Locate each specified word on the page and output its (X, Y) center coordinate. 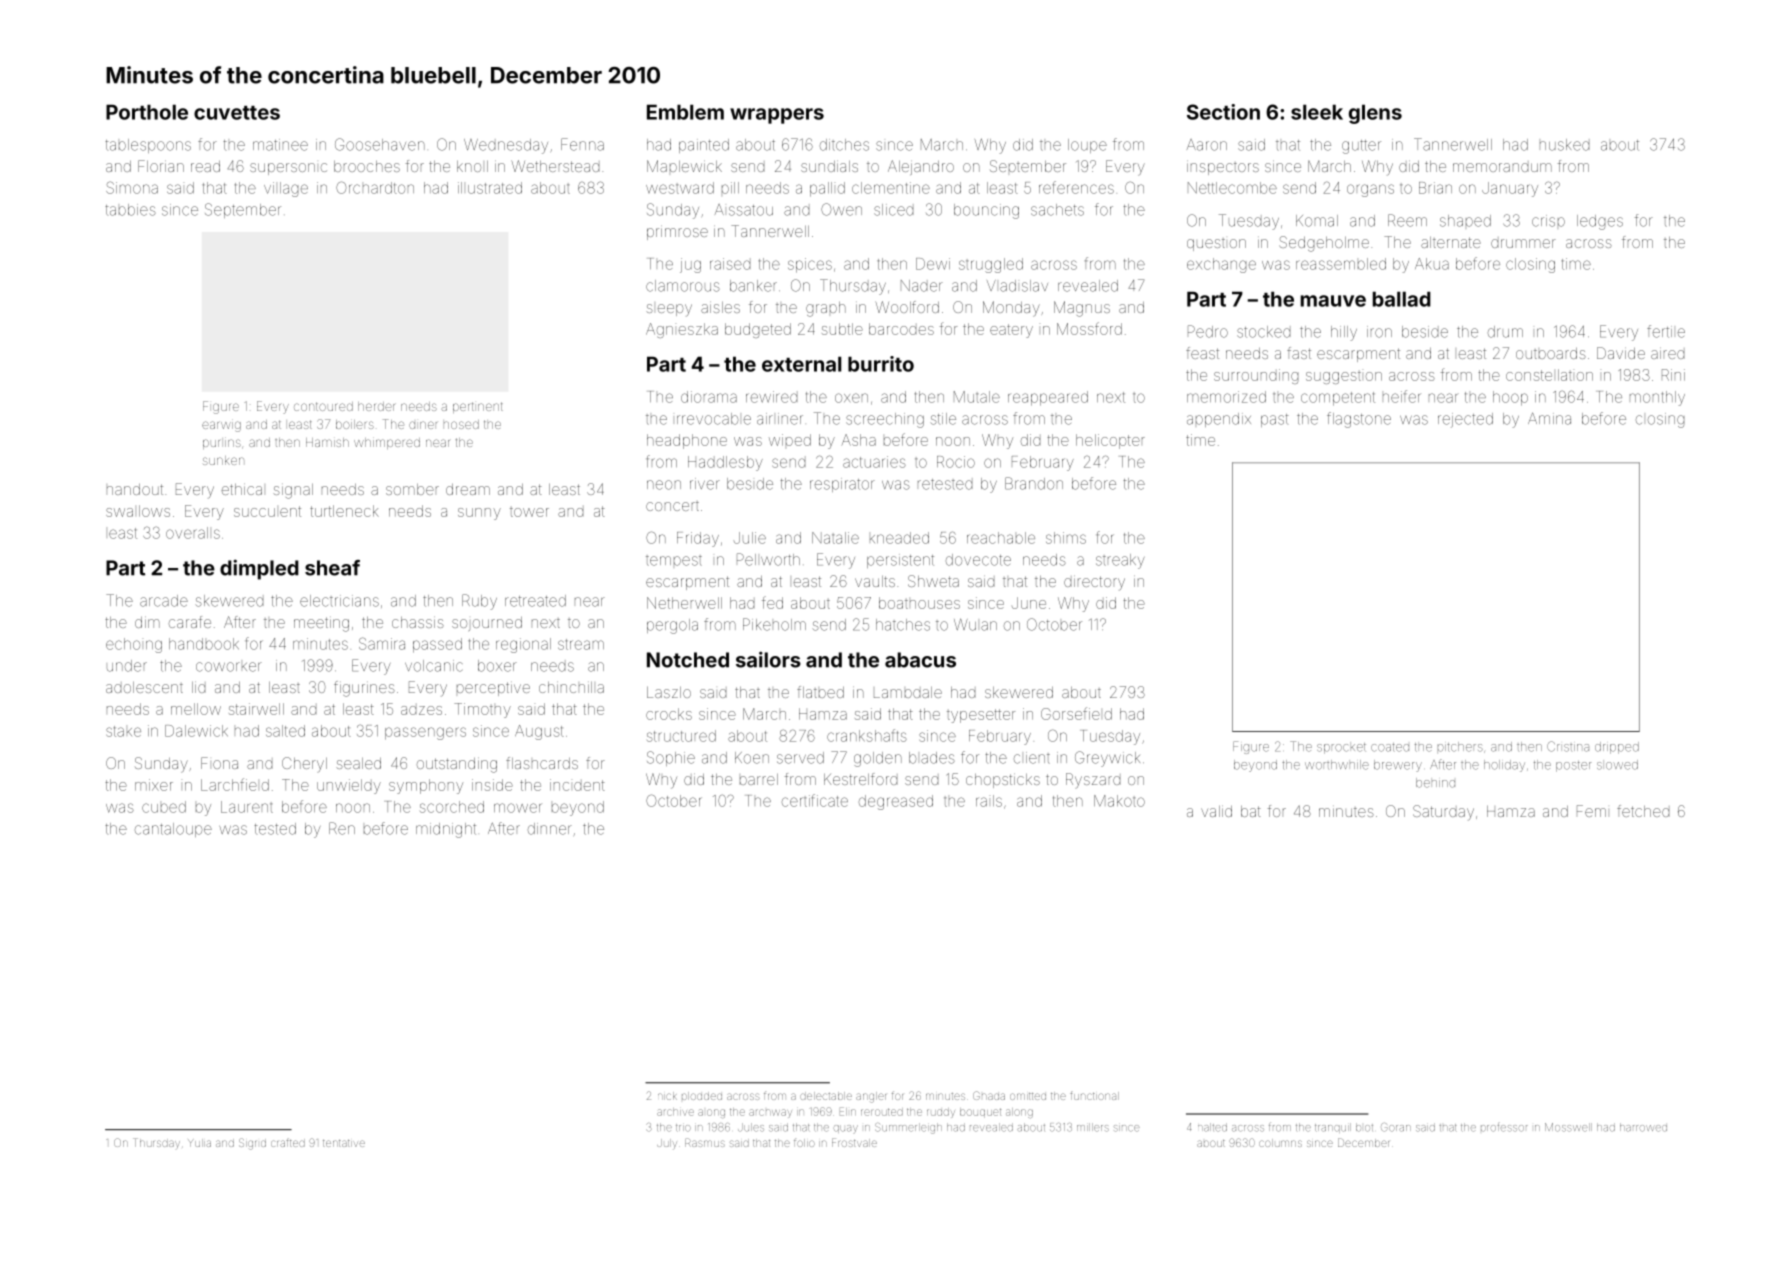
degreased (896, 802)
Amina (1549, 419)
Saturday (1443, 813)
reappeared (1048, 398)
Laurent (247, 807)
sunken (223, 460)
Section (1223, 112)
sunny (479, 514)
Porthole (147, 112)
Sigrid (252, 1144)
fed (772, 602)
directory (1094, 583)
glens (1375, 114)
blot (1364, 1127)
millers (1093, 1127)
